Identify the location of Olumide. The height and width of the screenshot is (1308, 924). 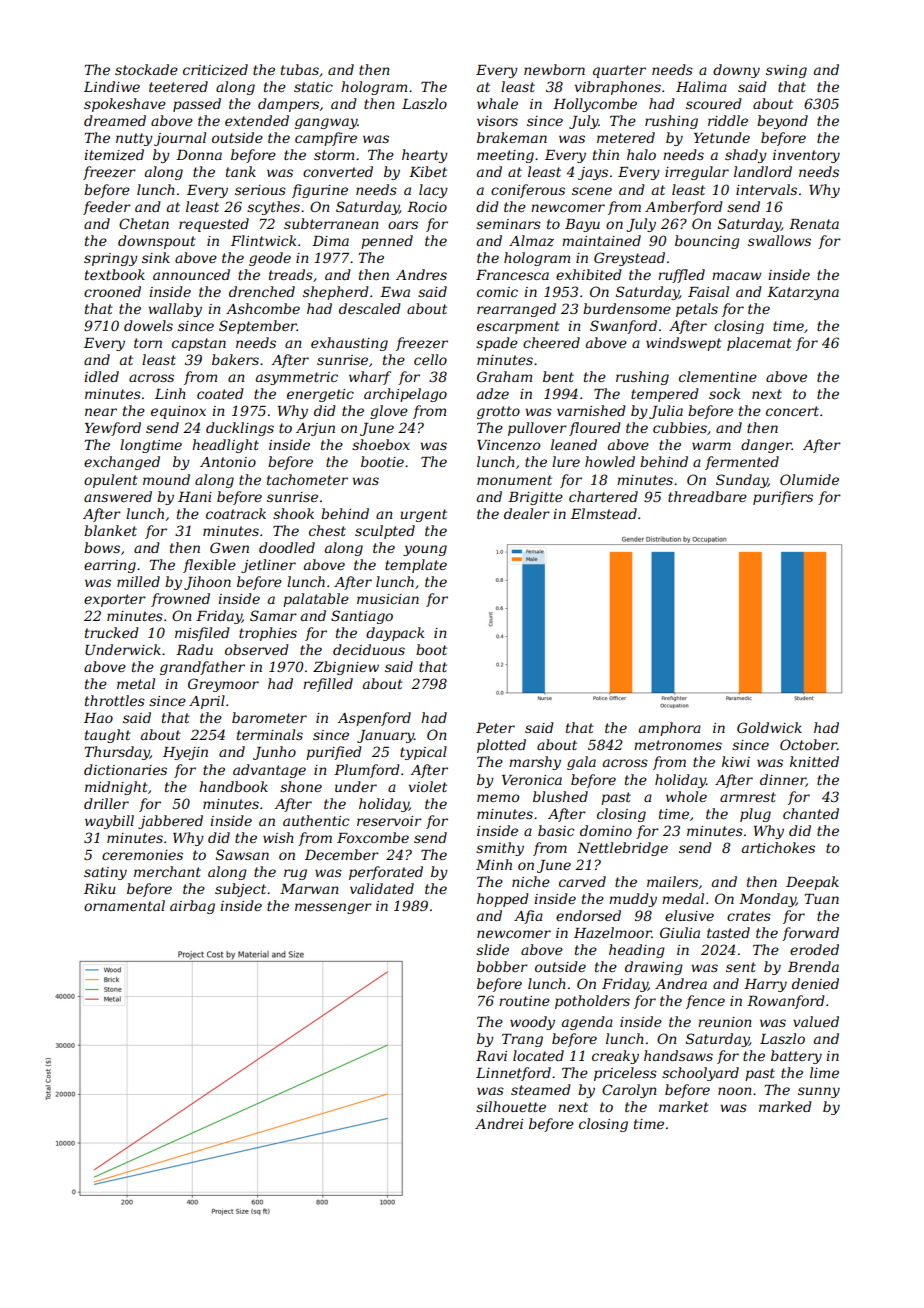
(809, 479).
